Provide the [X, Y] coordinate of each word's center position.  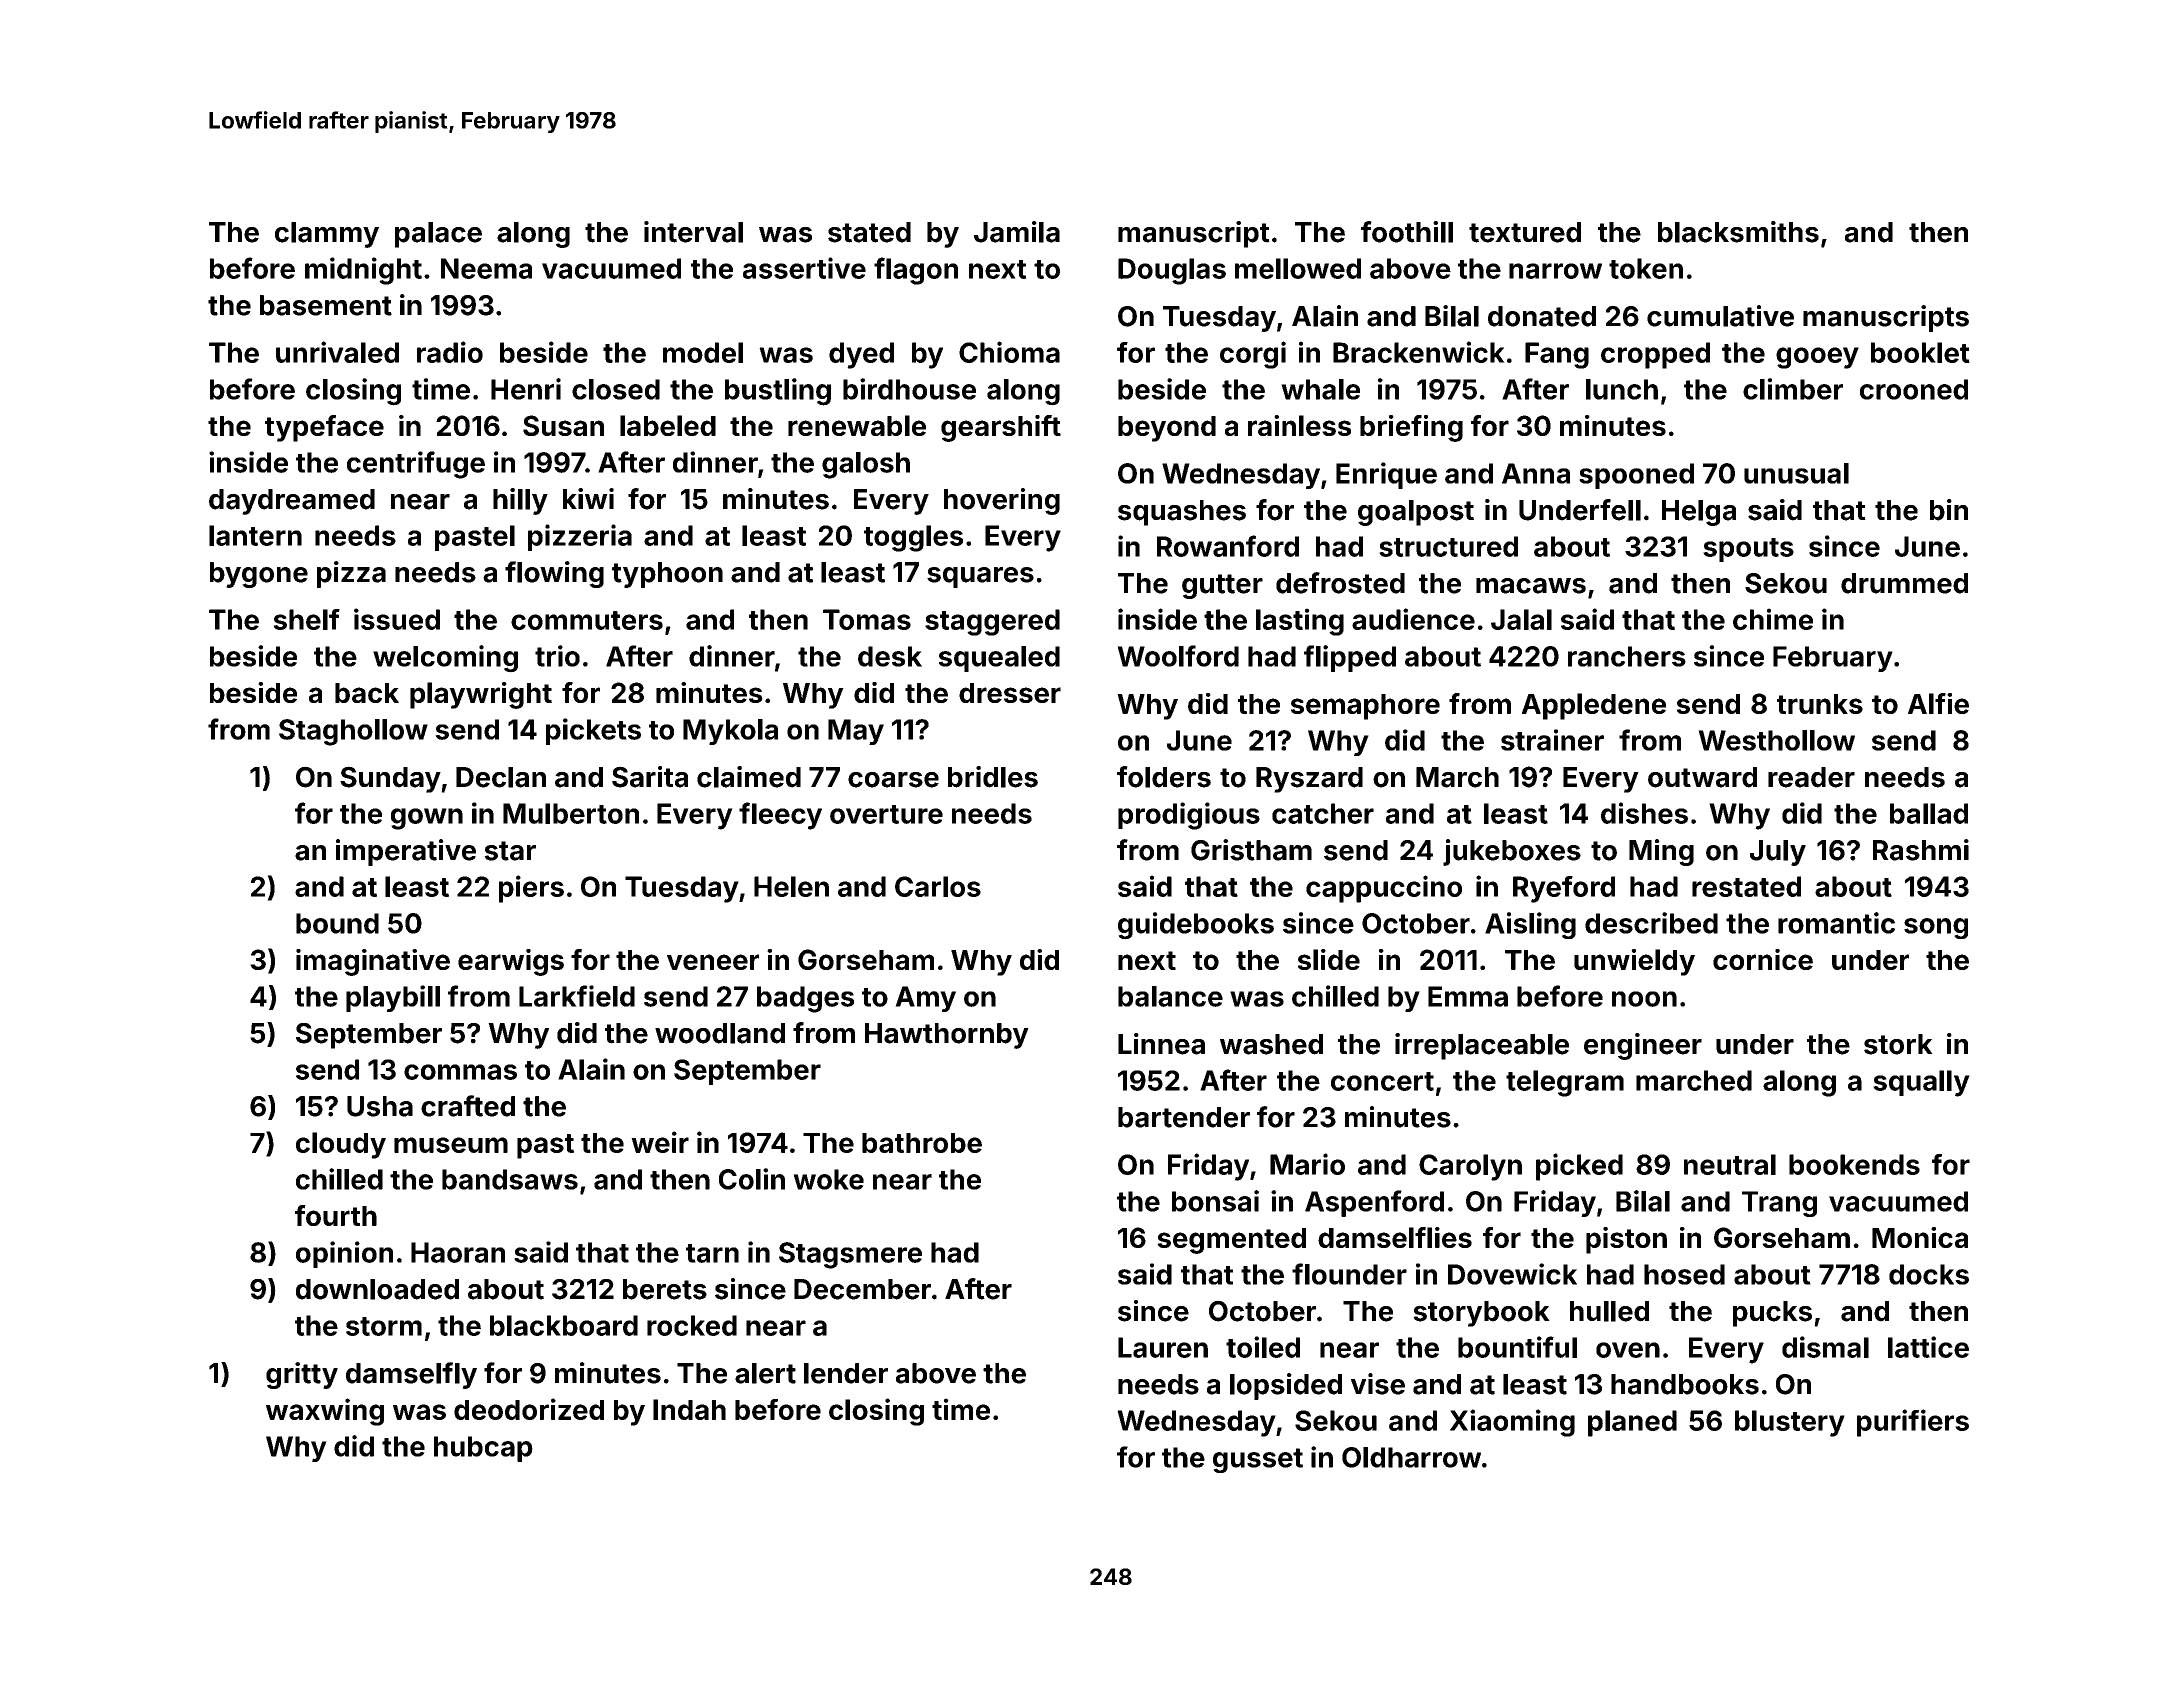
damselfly [411, 1375]
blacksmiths [1738, 232]
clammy [327, 235]
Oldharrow [1411, 1457]
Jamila [1017, 232]
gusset [1258, 1460]
